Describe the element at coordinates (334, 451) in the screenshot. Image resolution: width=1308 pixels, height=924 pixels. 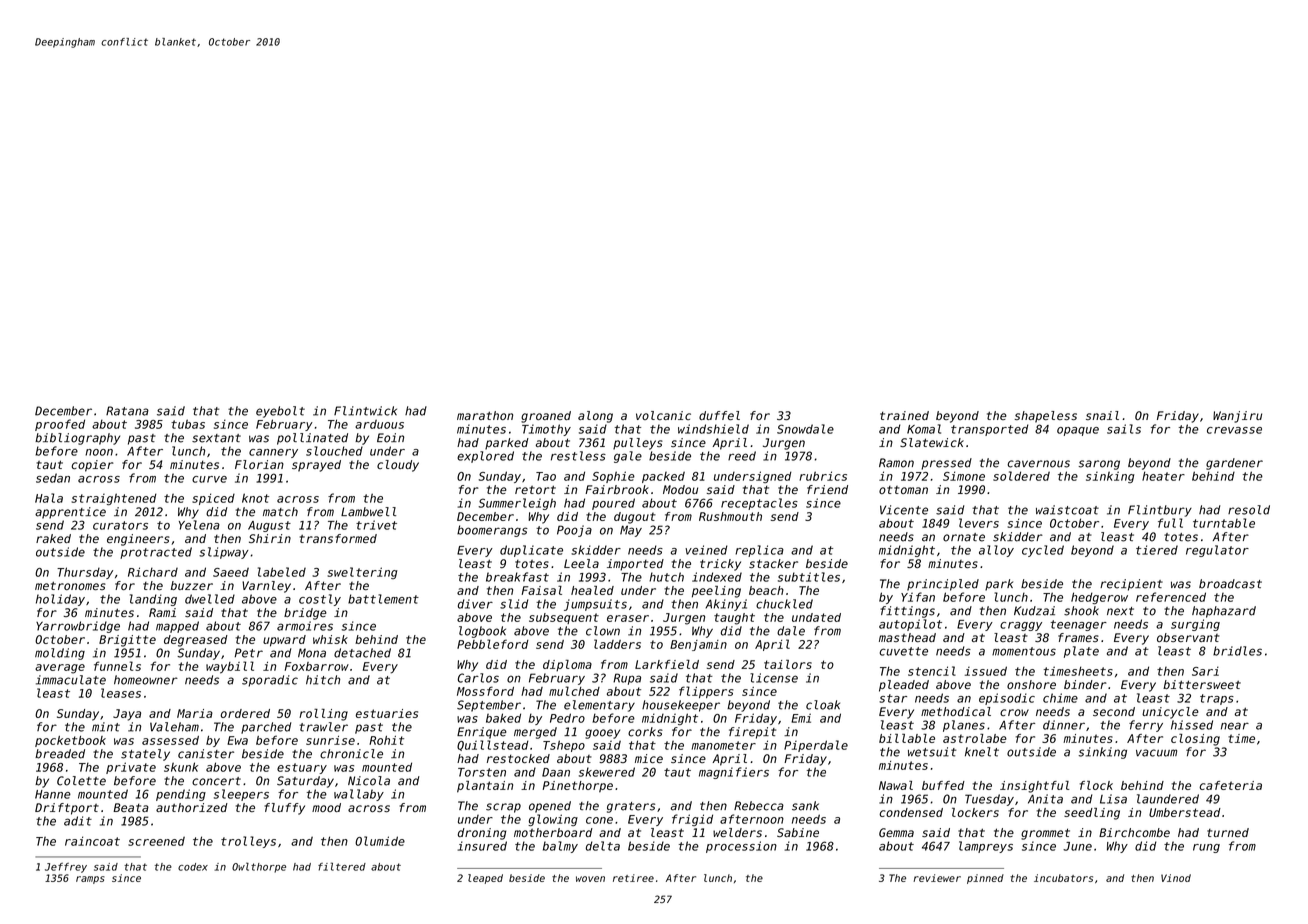
I see `slouched` at that location.
